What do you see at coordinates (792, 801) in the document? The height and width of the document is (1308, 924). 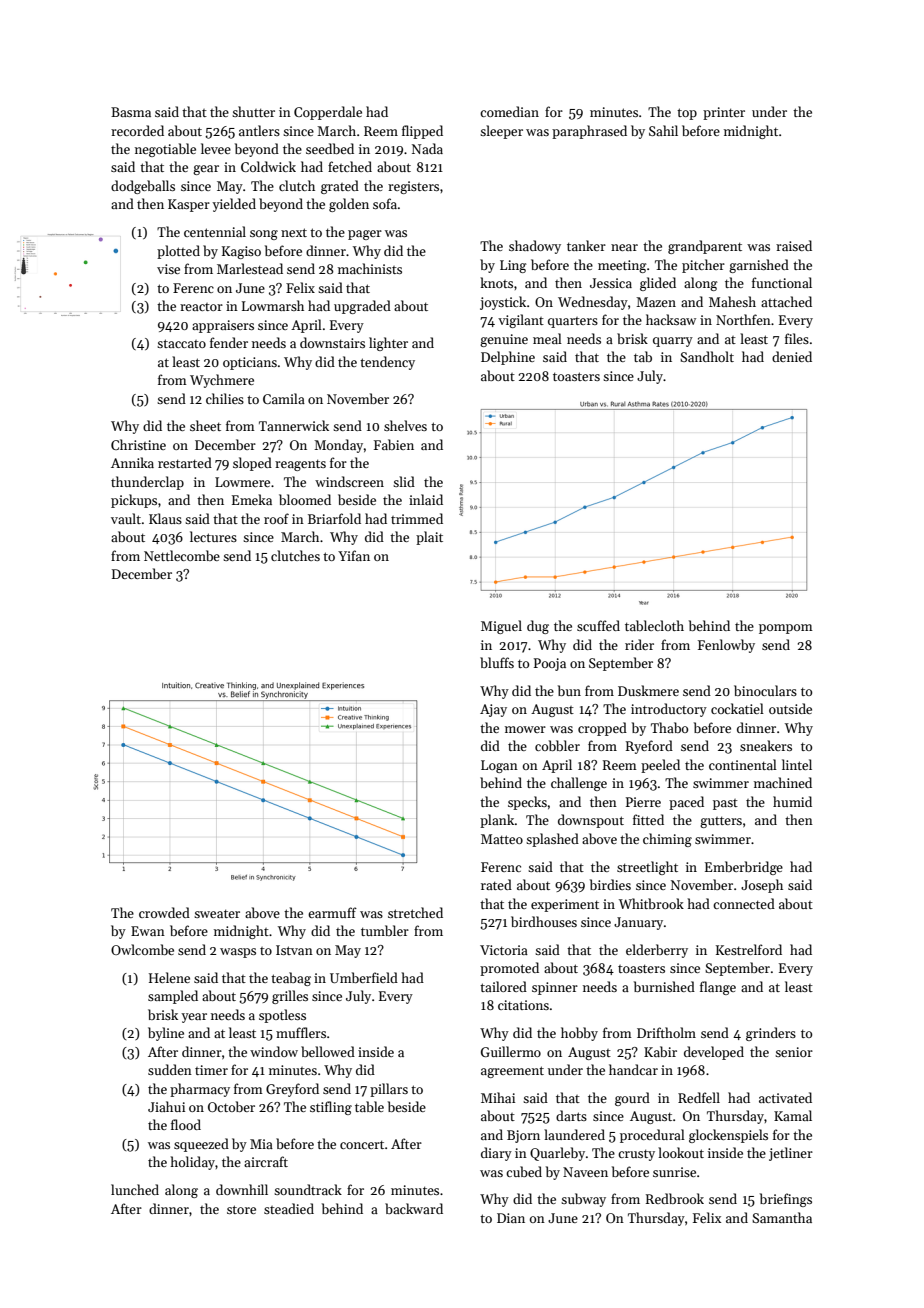 I see `humid` at bounding box center [792, 801].
